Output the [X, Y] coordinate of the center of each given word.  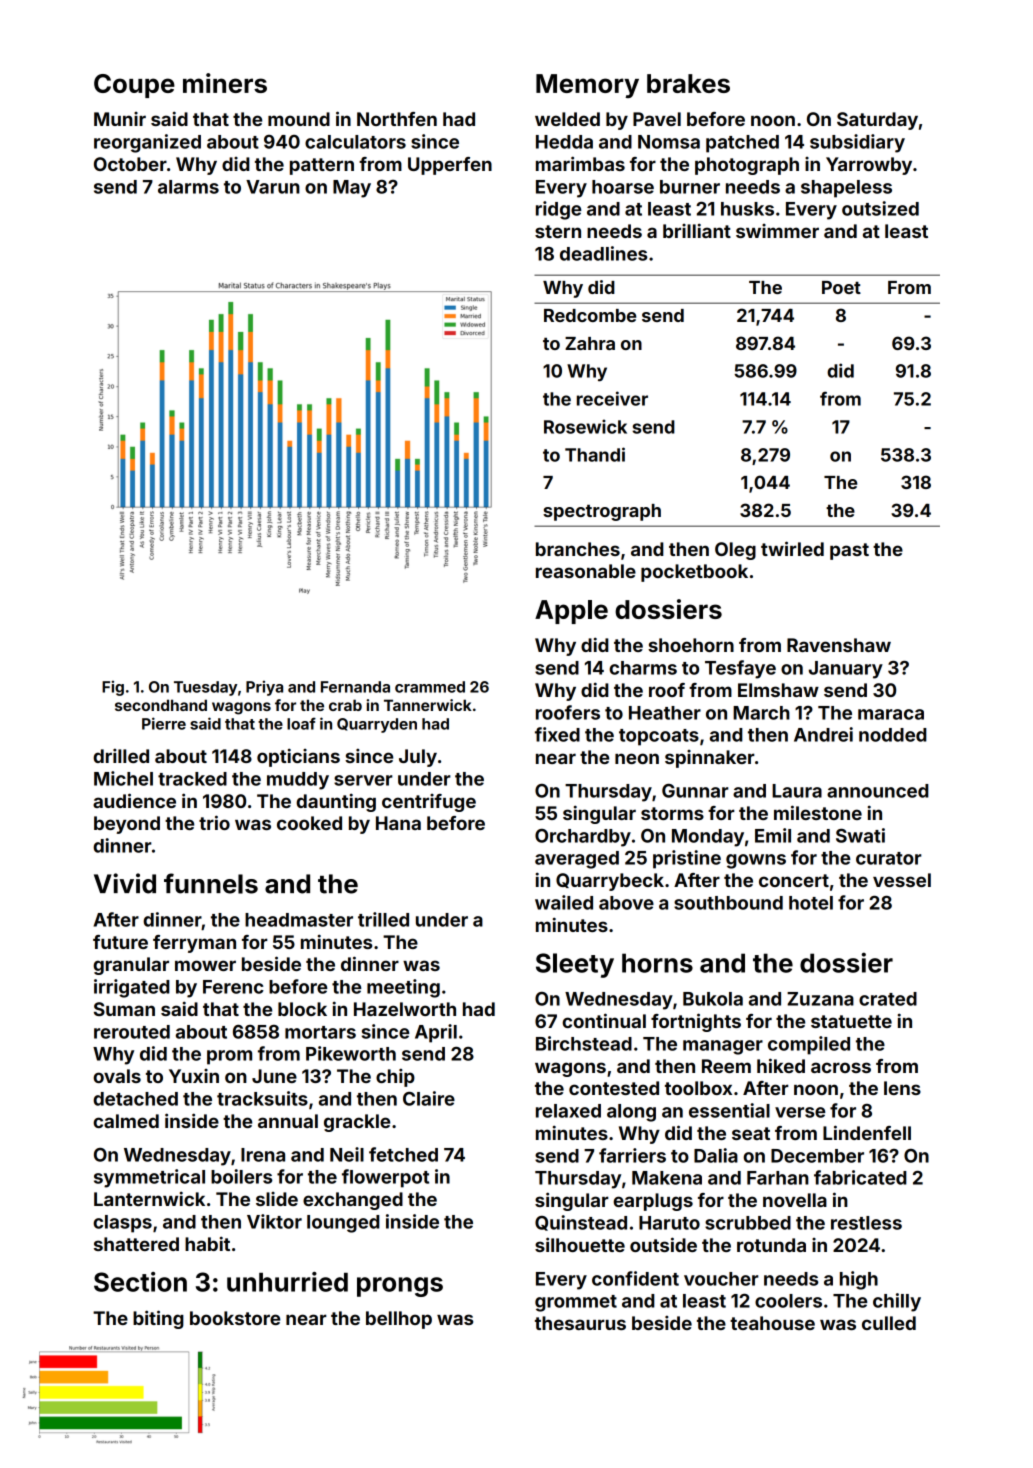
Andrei [823, 734]
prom [229, 1057]
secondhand [161, 705]
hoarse [623, 187]
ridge [558, 210]
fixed [557, 734]
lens [902, 1088]
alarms [188, 187]
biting [158, 1319]
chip [395, 1078]
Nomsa [669, 142]
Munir [120, 119]
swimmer [777, 231]
